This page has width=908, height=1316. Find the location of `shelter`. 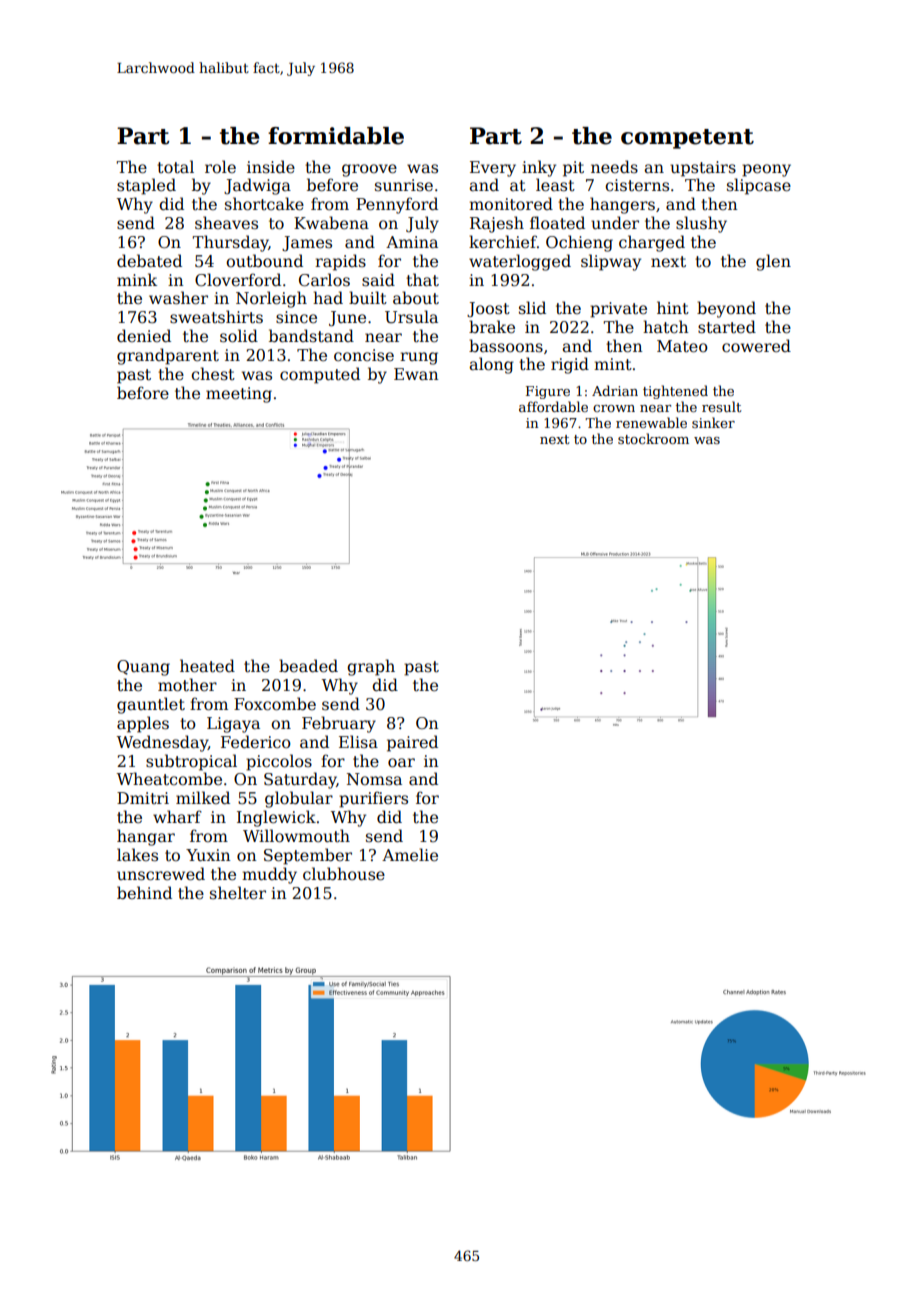

shelter is located at coordinates (238, 893).
